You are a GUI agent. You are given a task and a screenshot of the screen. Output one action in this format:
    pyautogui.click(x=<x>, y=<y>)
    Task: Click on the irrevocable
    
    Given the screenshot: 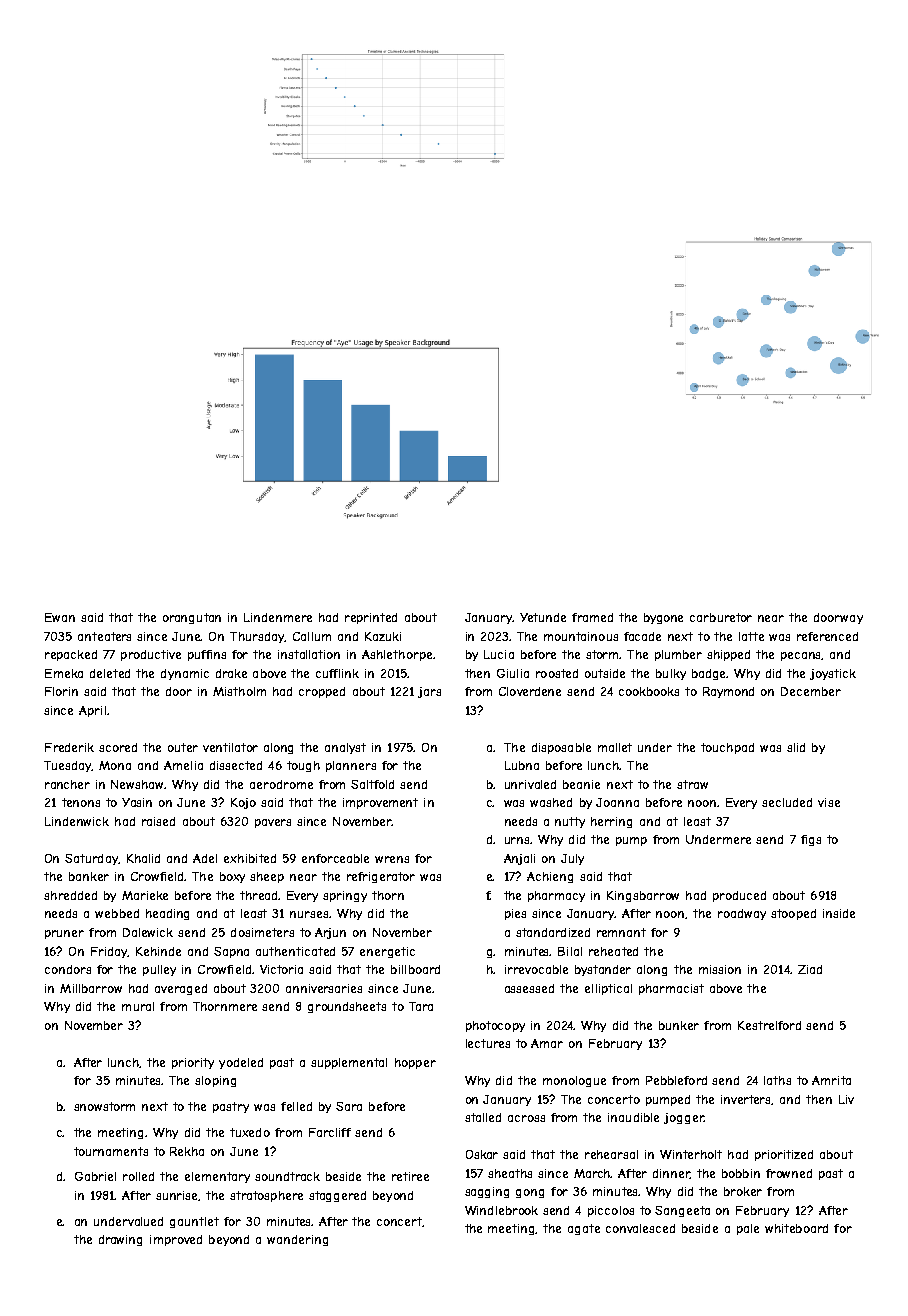 What is the action you would take?
    pyautogui.click(x=536, y=969)
